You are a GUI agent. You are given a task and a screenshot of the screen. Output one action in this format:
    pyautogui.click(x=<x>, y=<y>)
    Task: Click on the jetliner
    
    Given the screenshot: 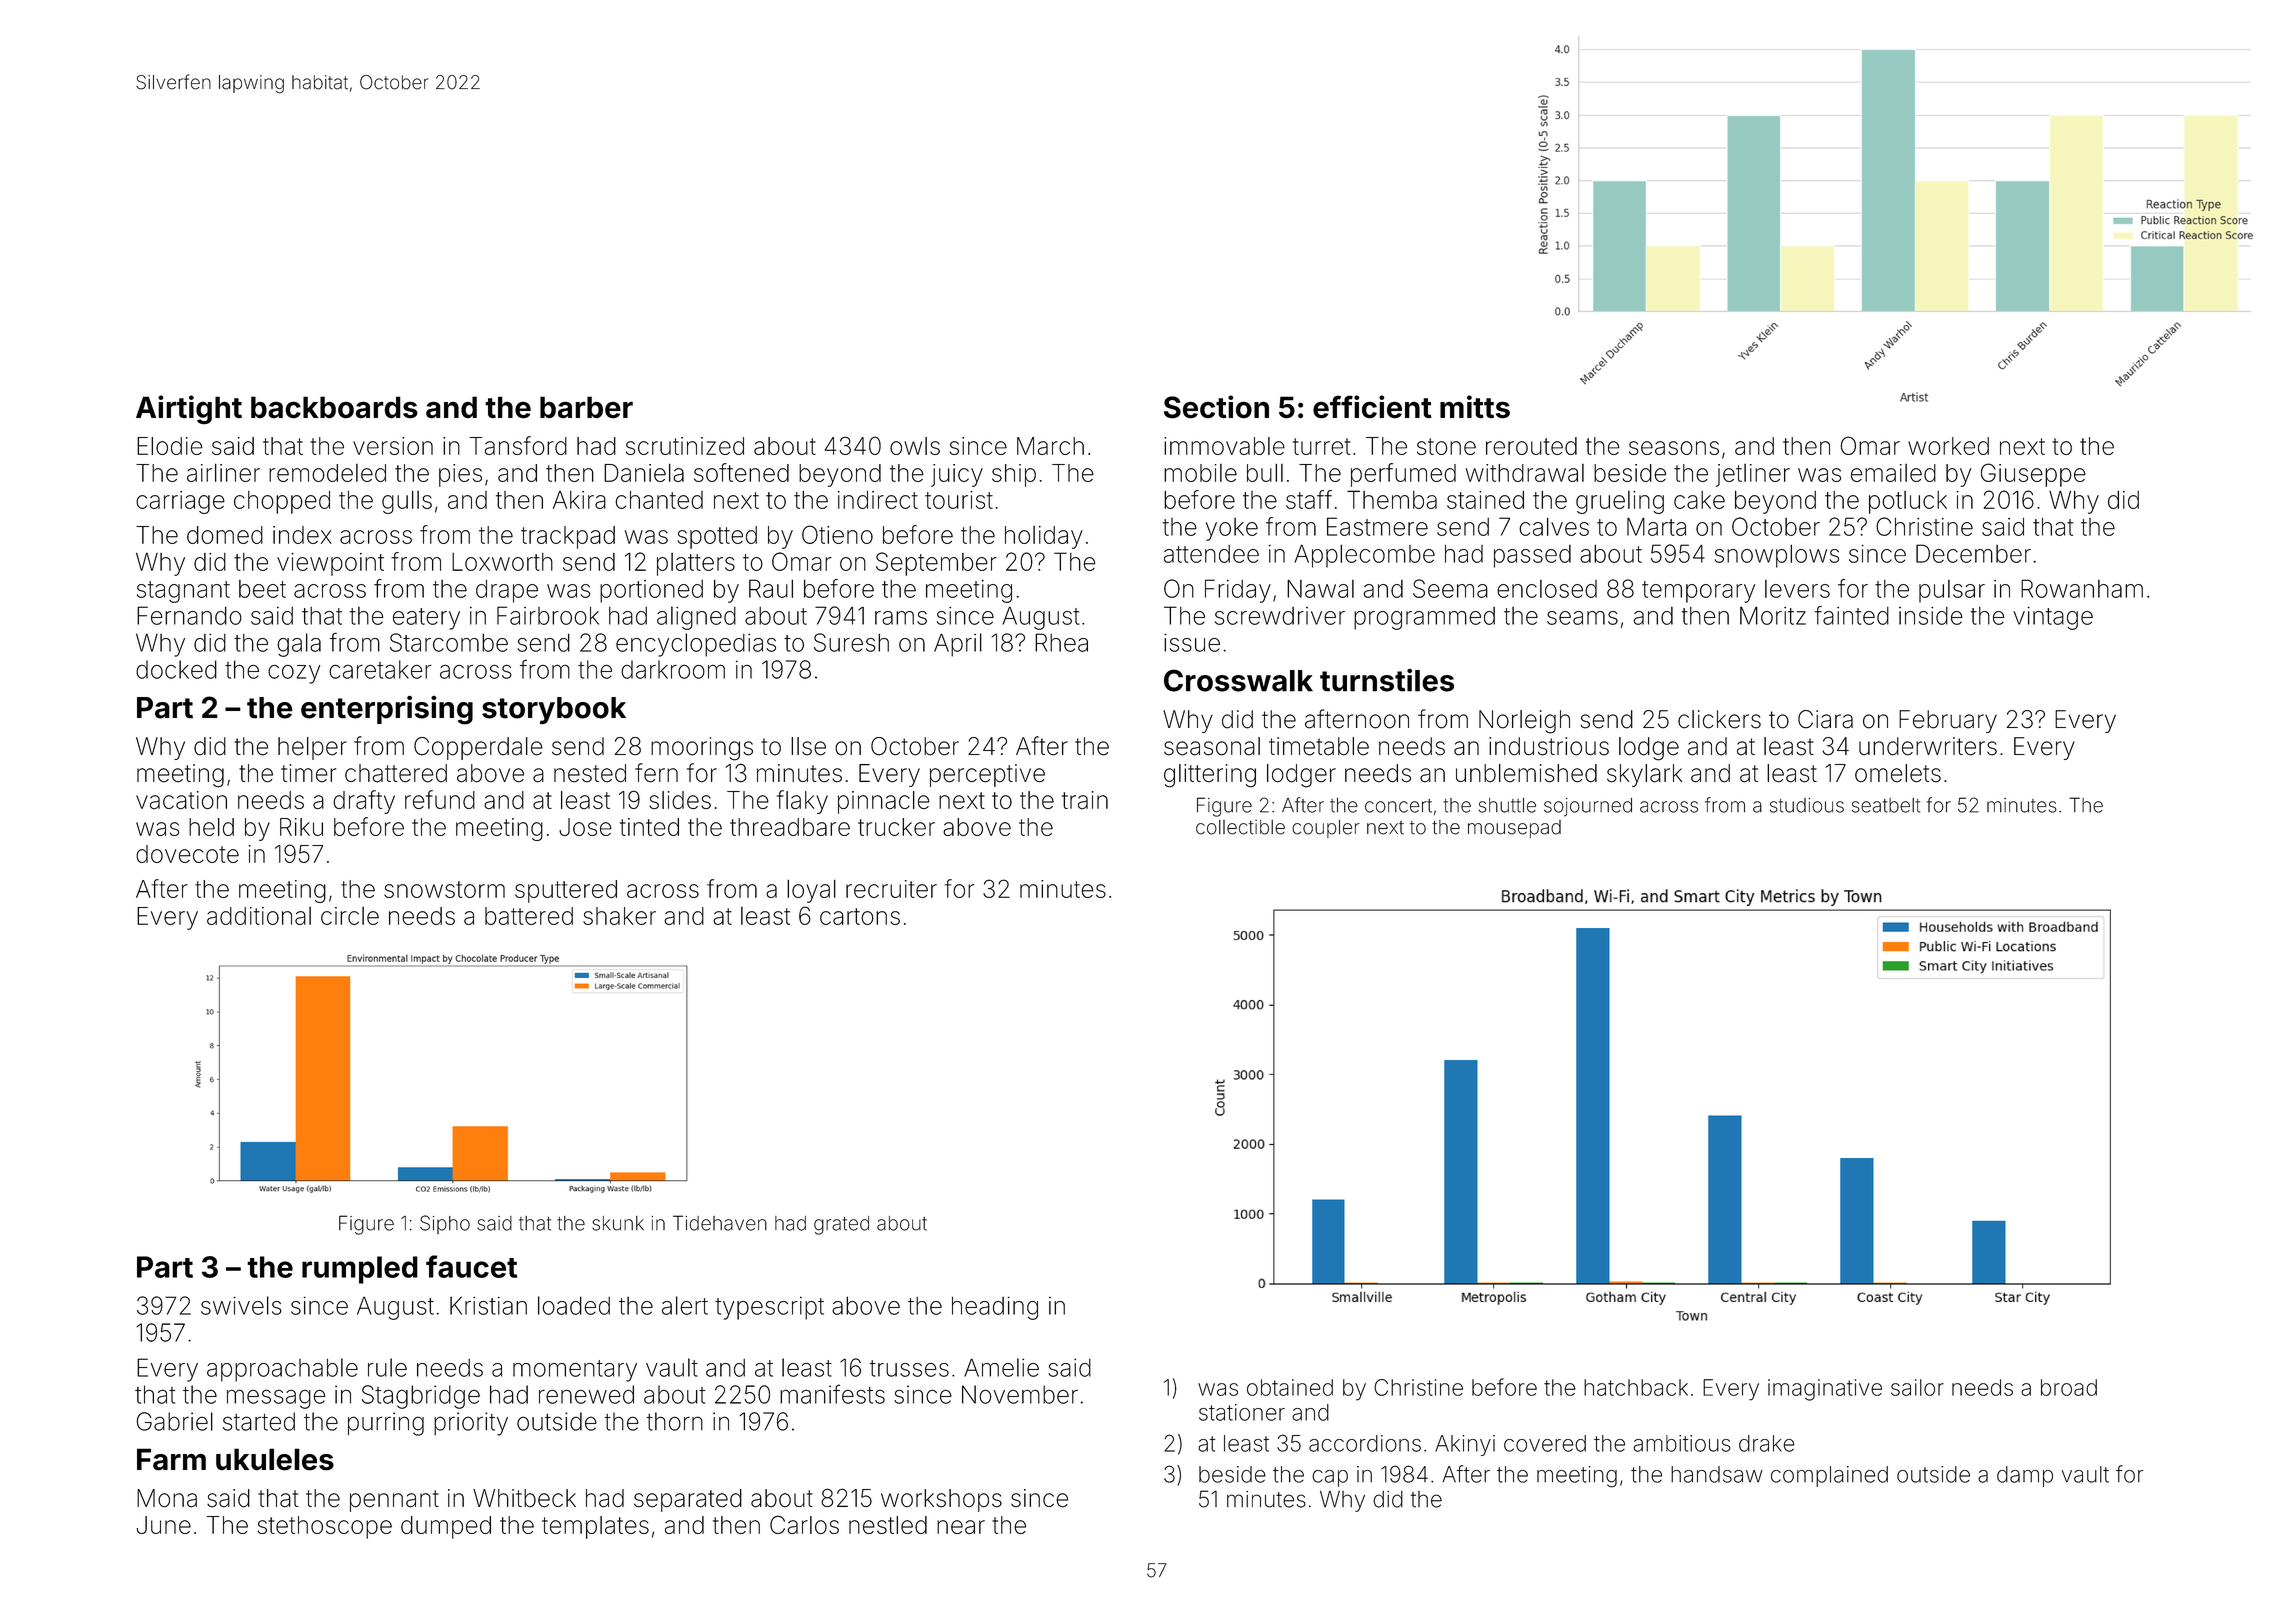 What is the action you would take?
    pyautogui.click(x=1753, y=475)
